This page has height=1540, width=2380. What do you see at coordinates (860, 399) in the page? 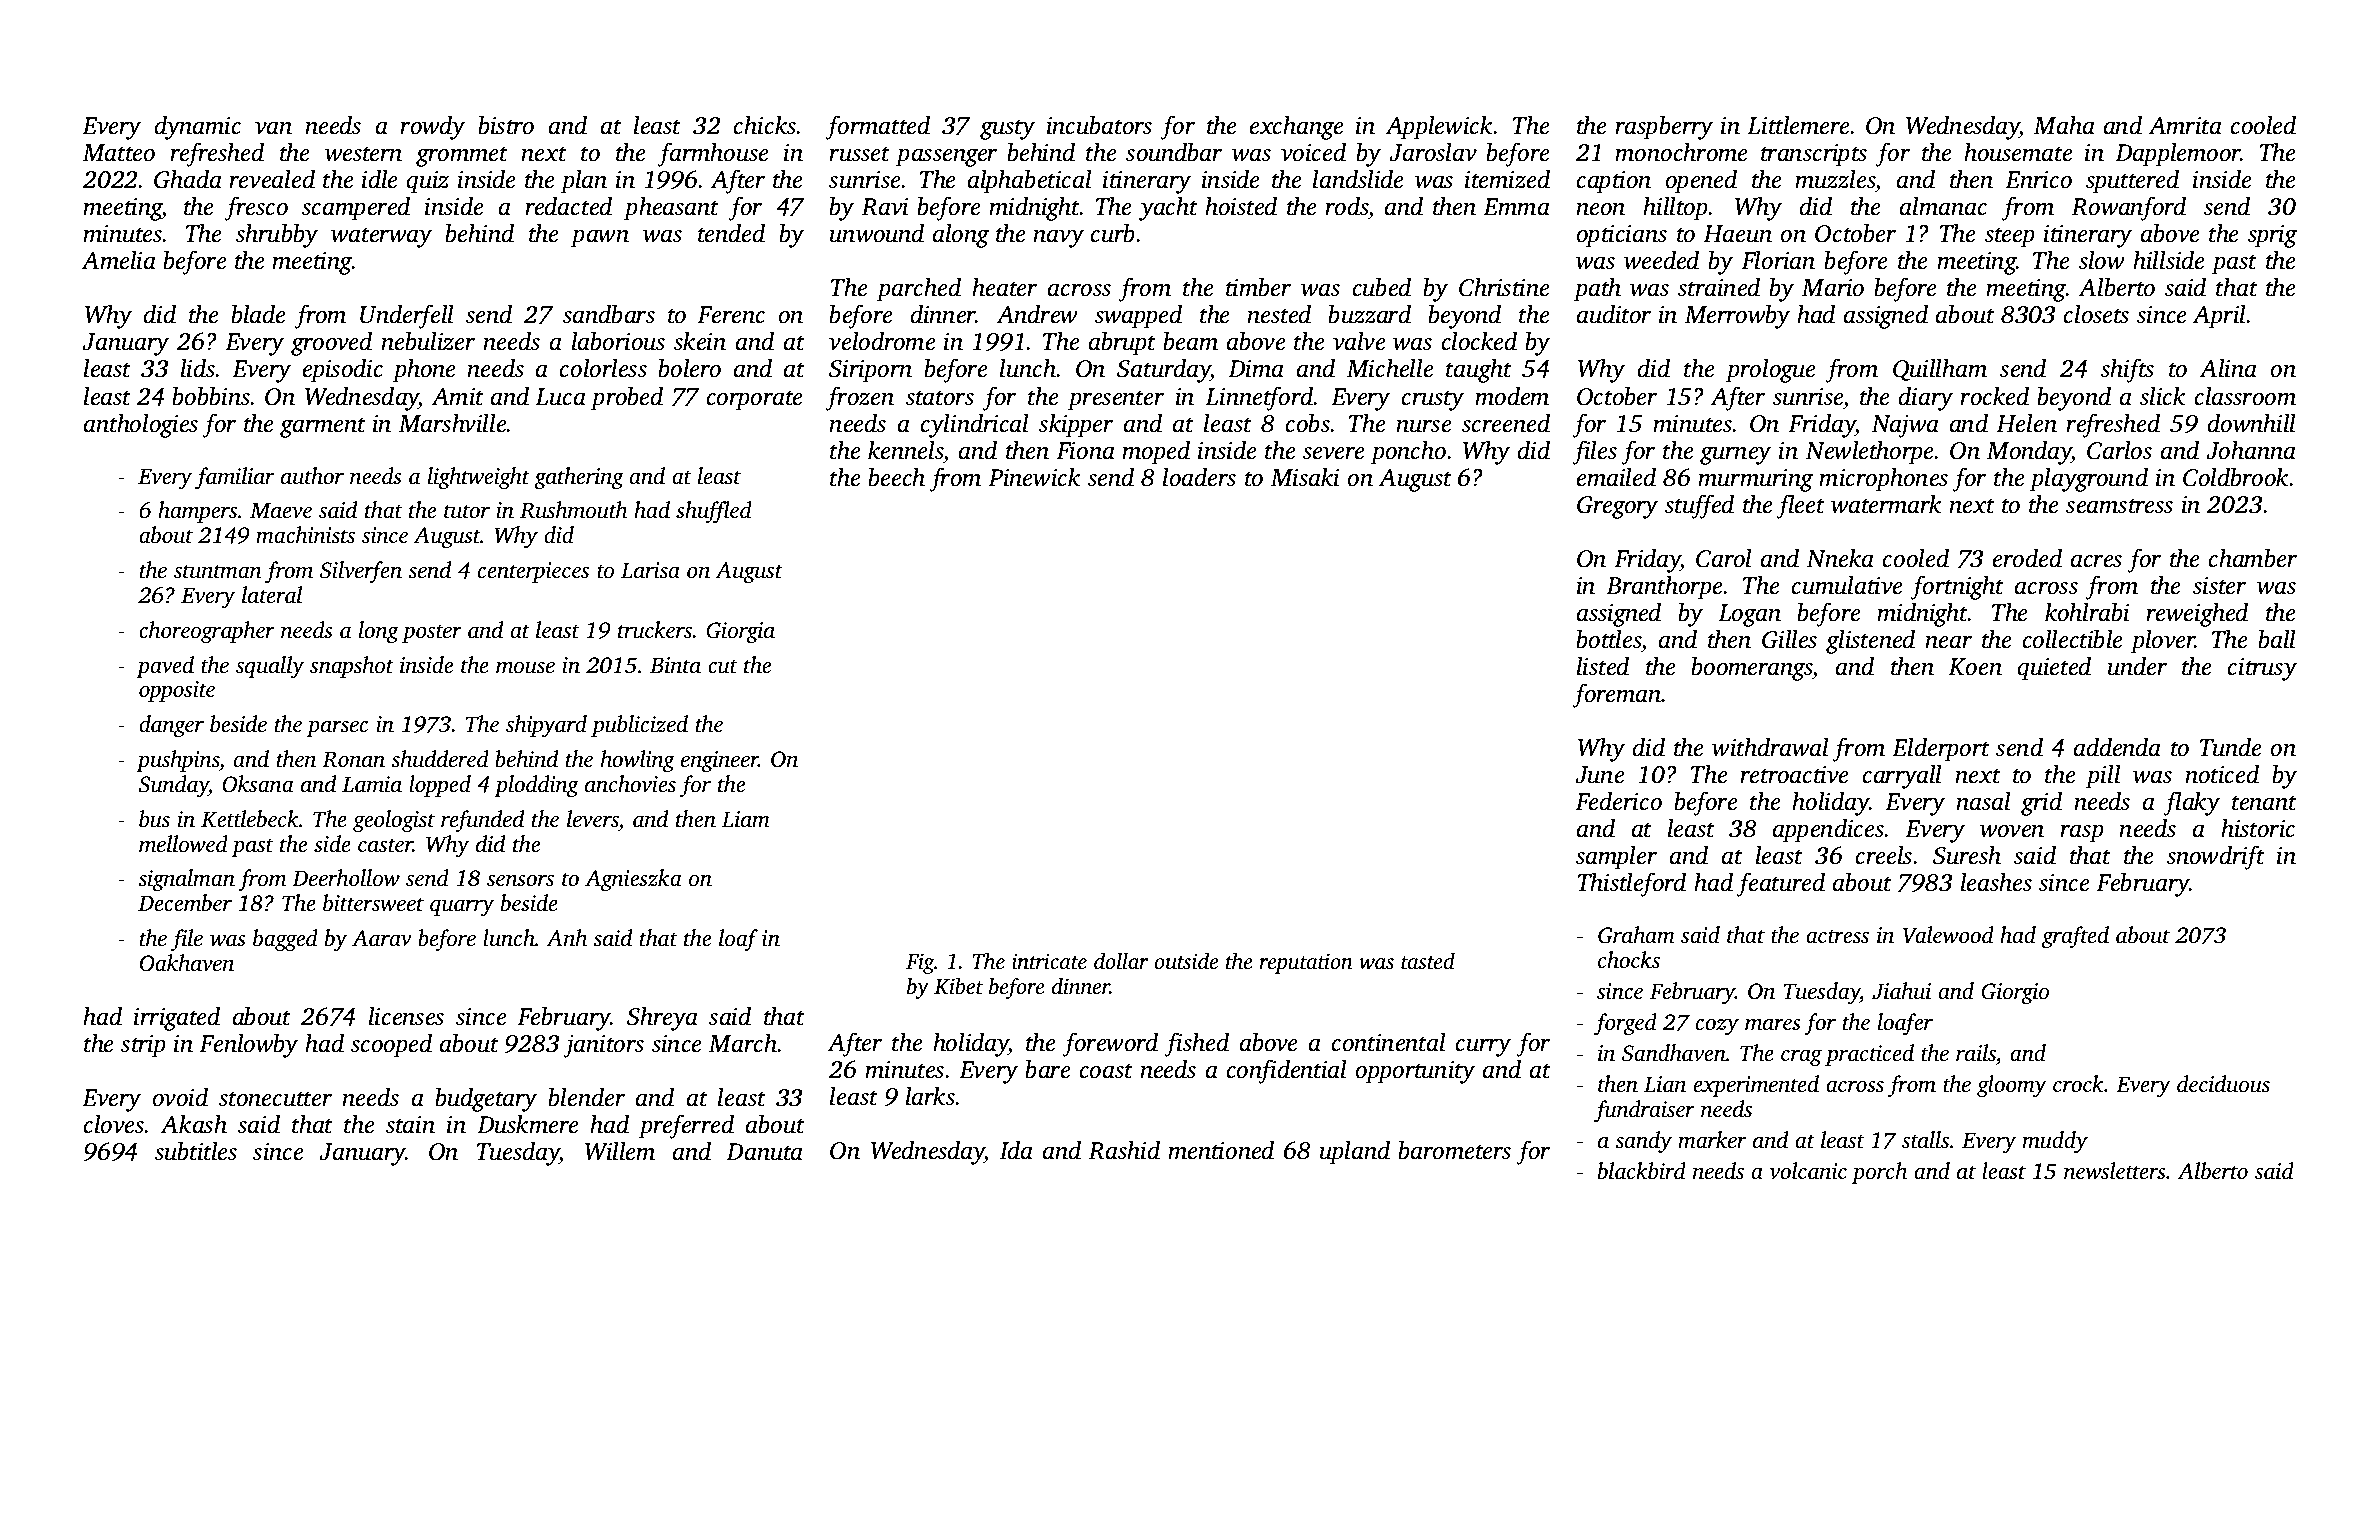
I see `frozen` at bounding box center [860, 399].
